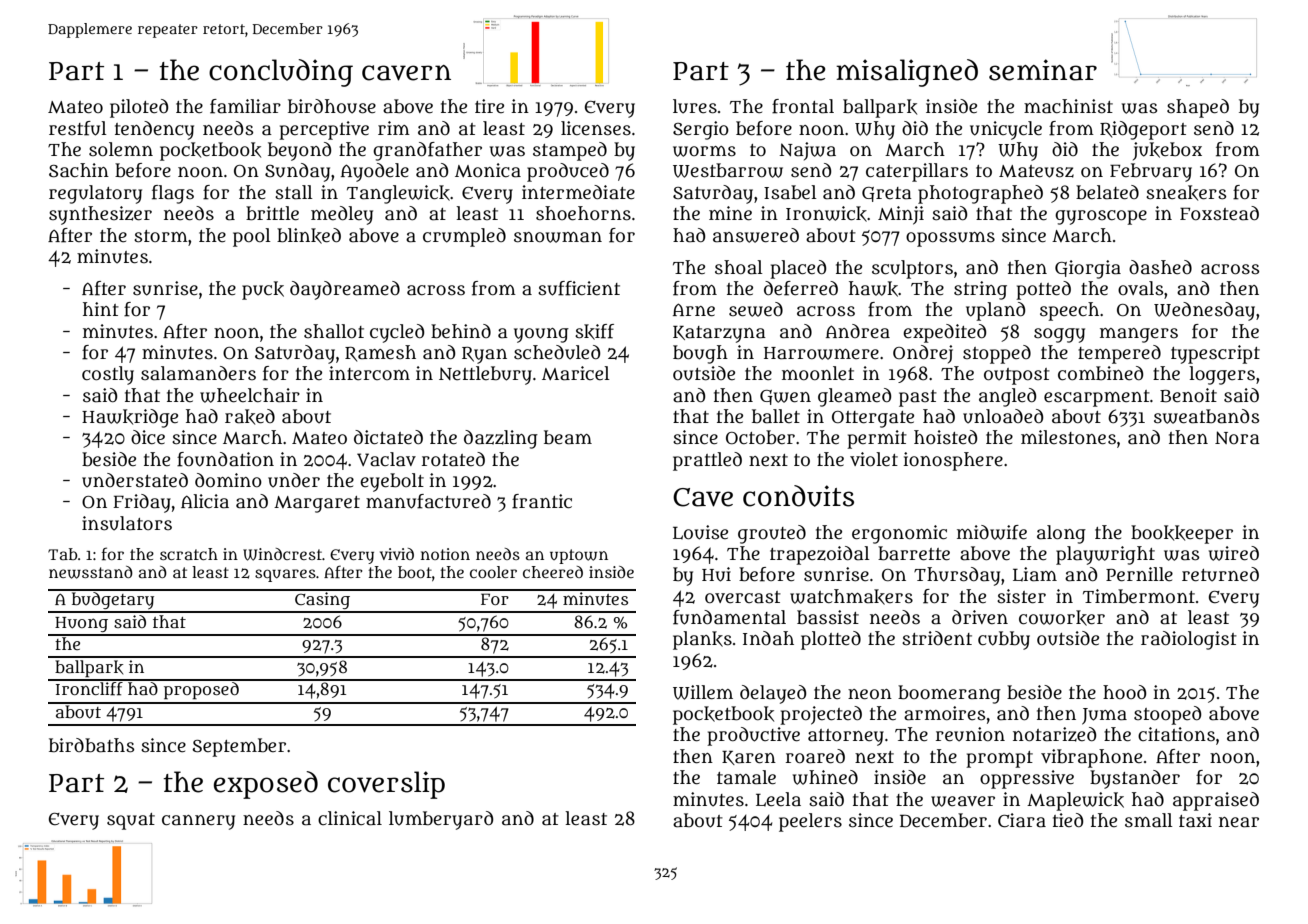 The width and height of the screenshot is (1308, 924). What do you see at coordinates (542, 501) in the screenshot?
I see `frantic` at bounding box center [542, 501].
